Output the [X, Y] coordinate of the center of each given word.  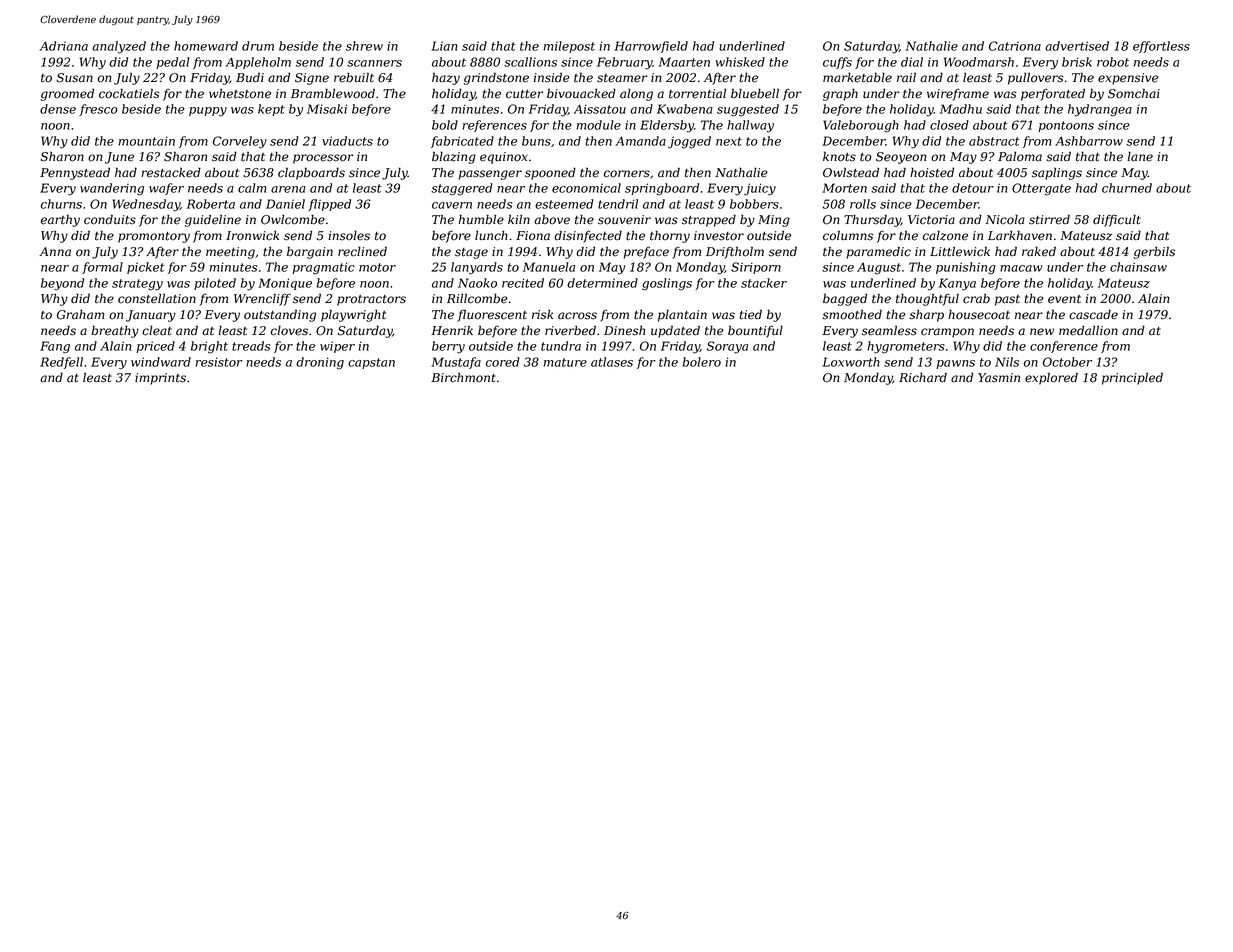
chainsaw [1138, 267]
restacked [171, 172]
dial [912, 62]
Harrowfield [651, 47]
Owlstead [851, 172]
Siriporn [756, 268]
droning [320, 363]
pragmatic [323, 268]
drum [258, 46]
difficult [1117, 220]
